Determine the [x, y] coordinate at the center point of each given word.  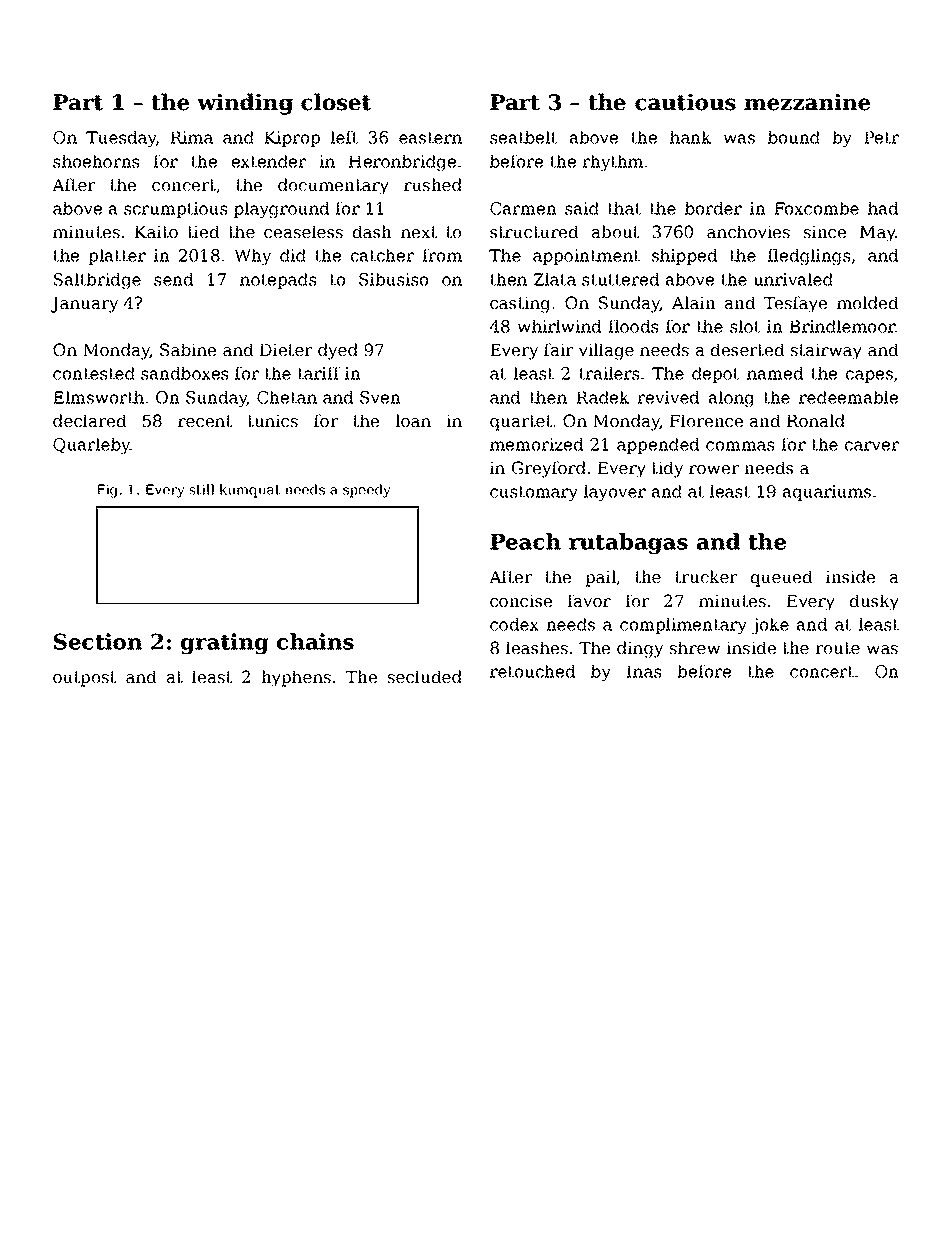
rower [714, 469]
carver [872, 446]
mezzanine [807, 102]
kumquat [250, 491]
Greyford [549, 469]
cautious [685, 102]
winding [245, 104]
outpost [84, 679]
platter [117, 257]
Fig [107, 491]
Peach [525, 541]
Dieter [286, 349]
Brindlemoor [842, 326]
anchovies [748, 231]
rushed [433, 184]
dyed [338, 351]
